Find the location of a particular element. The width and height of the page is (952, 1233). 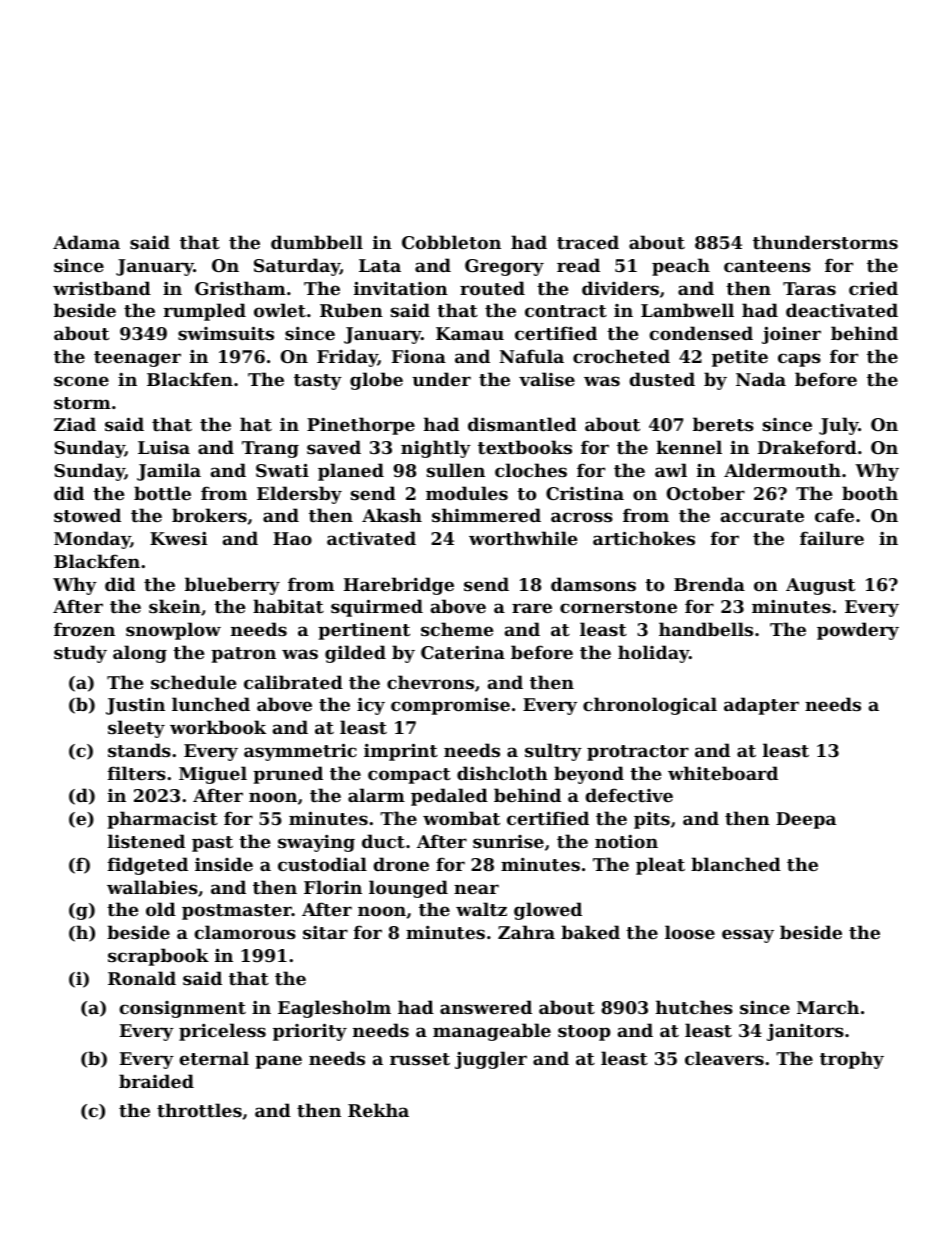

blanched is located at coordinates (736, 864).
